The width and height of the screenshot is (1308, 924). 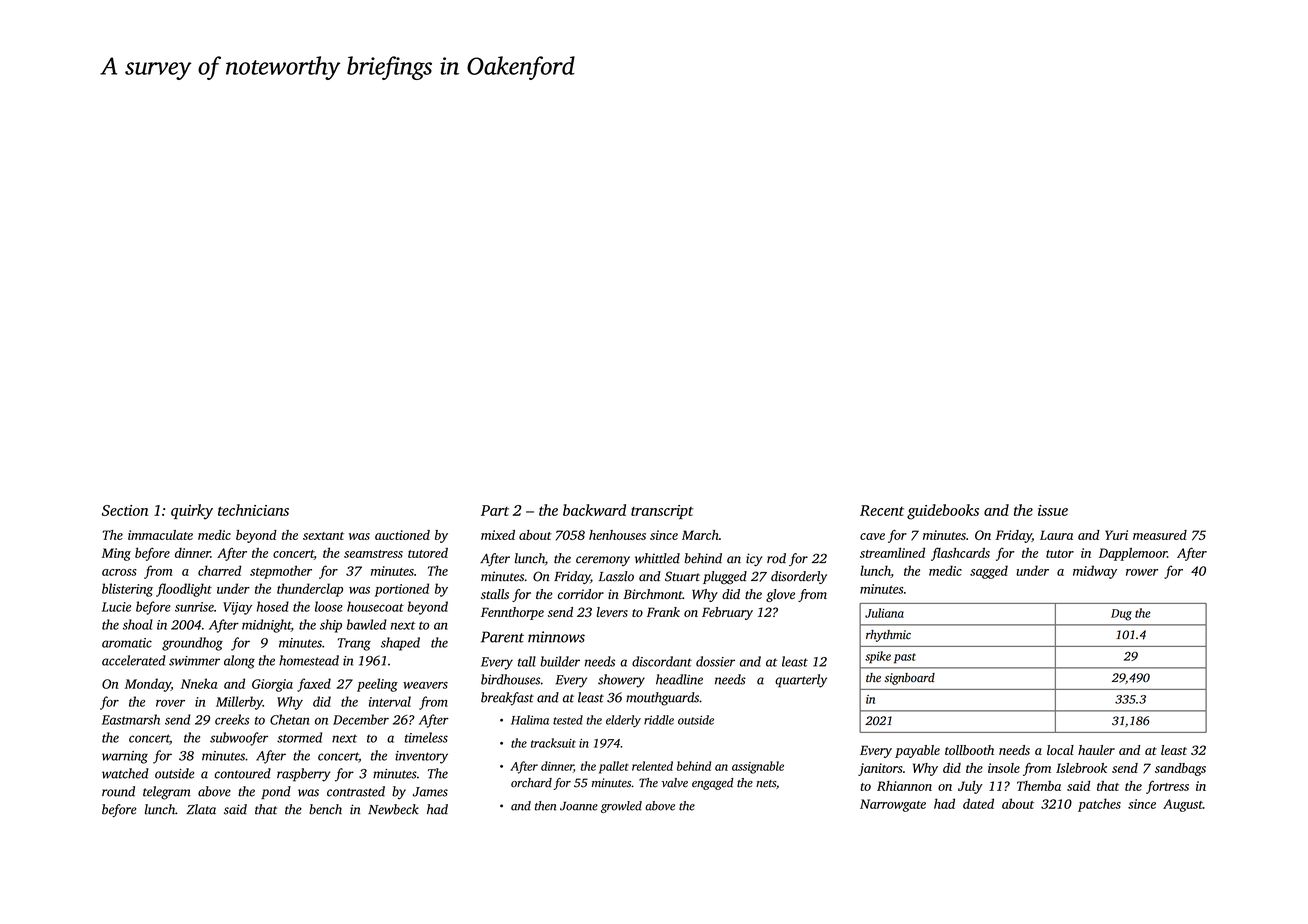 What do you see at coordinates (989, 572) in the screenshot?
I see `sagged` at bounding box center [989, 572].
